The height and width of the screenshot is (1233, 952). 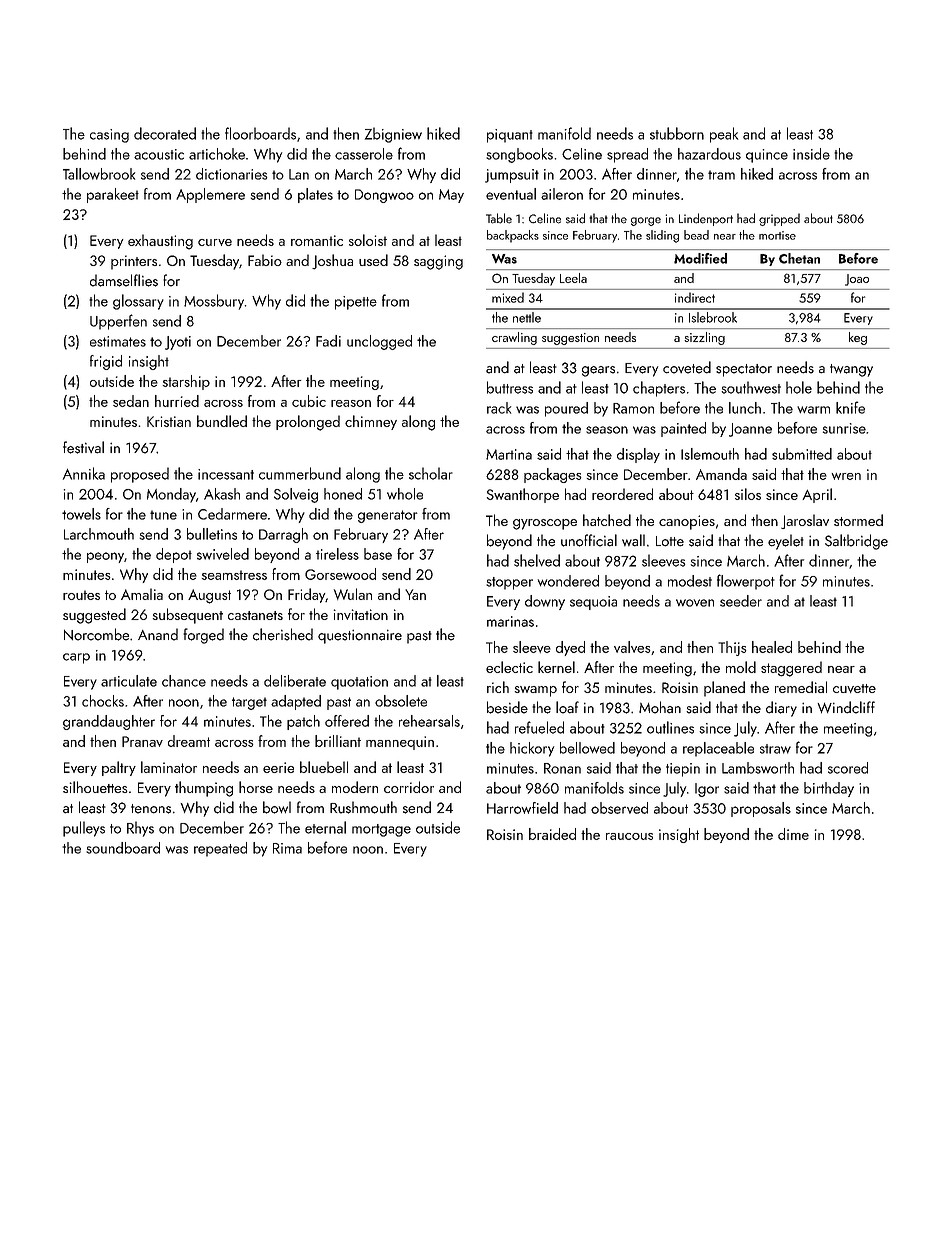 What do you see at coordinates (670, 727) in the screenshot?
I see `outlines` at bounding box center [670, 727].
